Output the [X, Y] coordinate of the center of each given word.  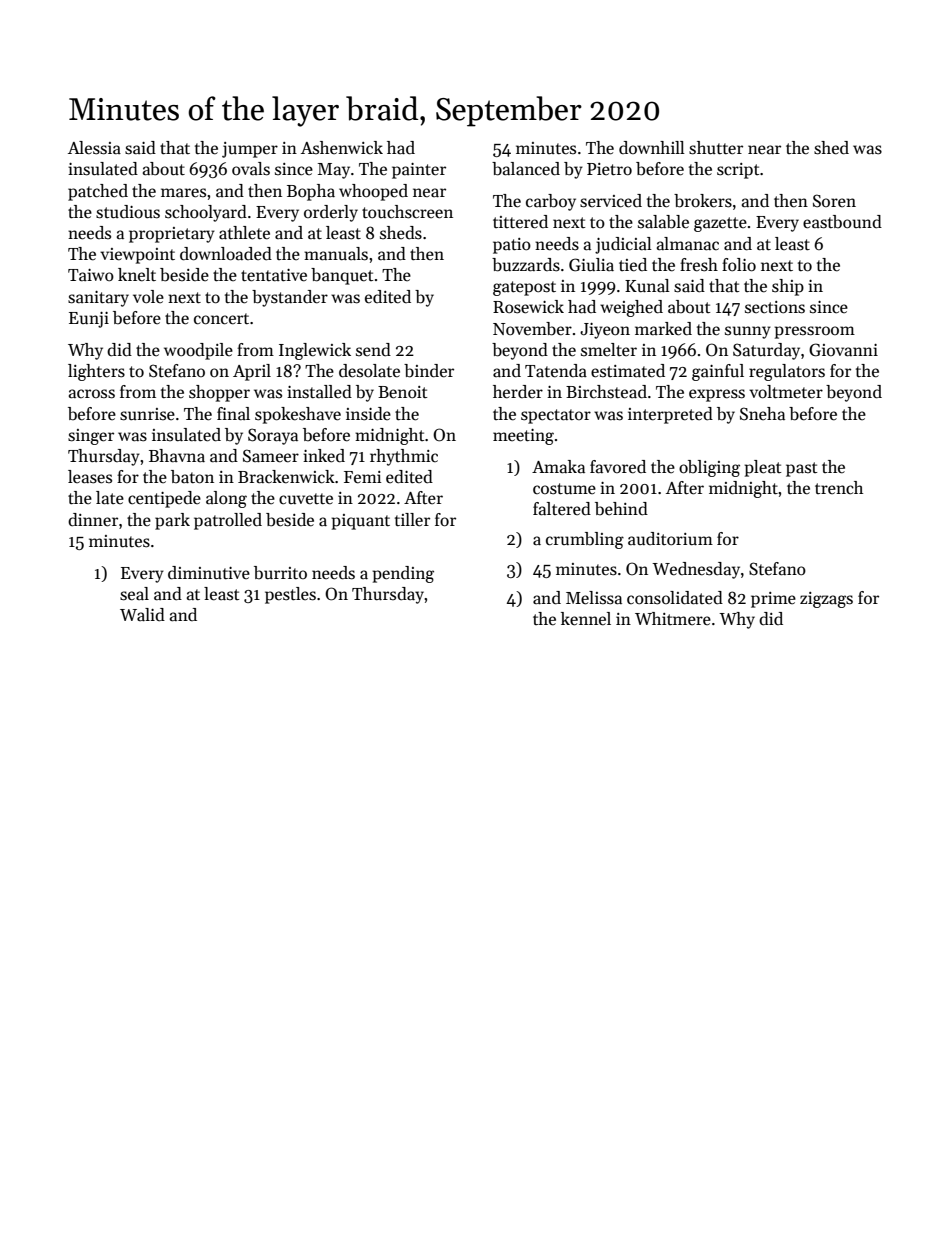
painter [419, 171]
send [373, 350]
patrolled [228, 521]
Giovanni [843, 350]
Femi [362, 477]
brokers [703, 201]
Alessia [94, 148]
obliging [709, 468]
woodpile [198, 351]
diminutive [209, 573]
